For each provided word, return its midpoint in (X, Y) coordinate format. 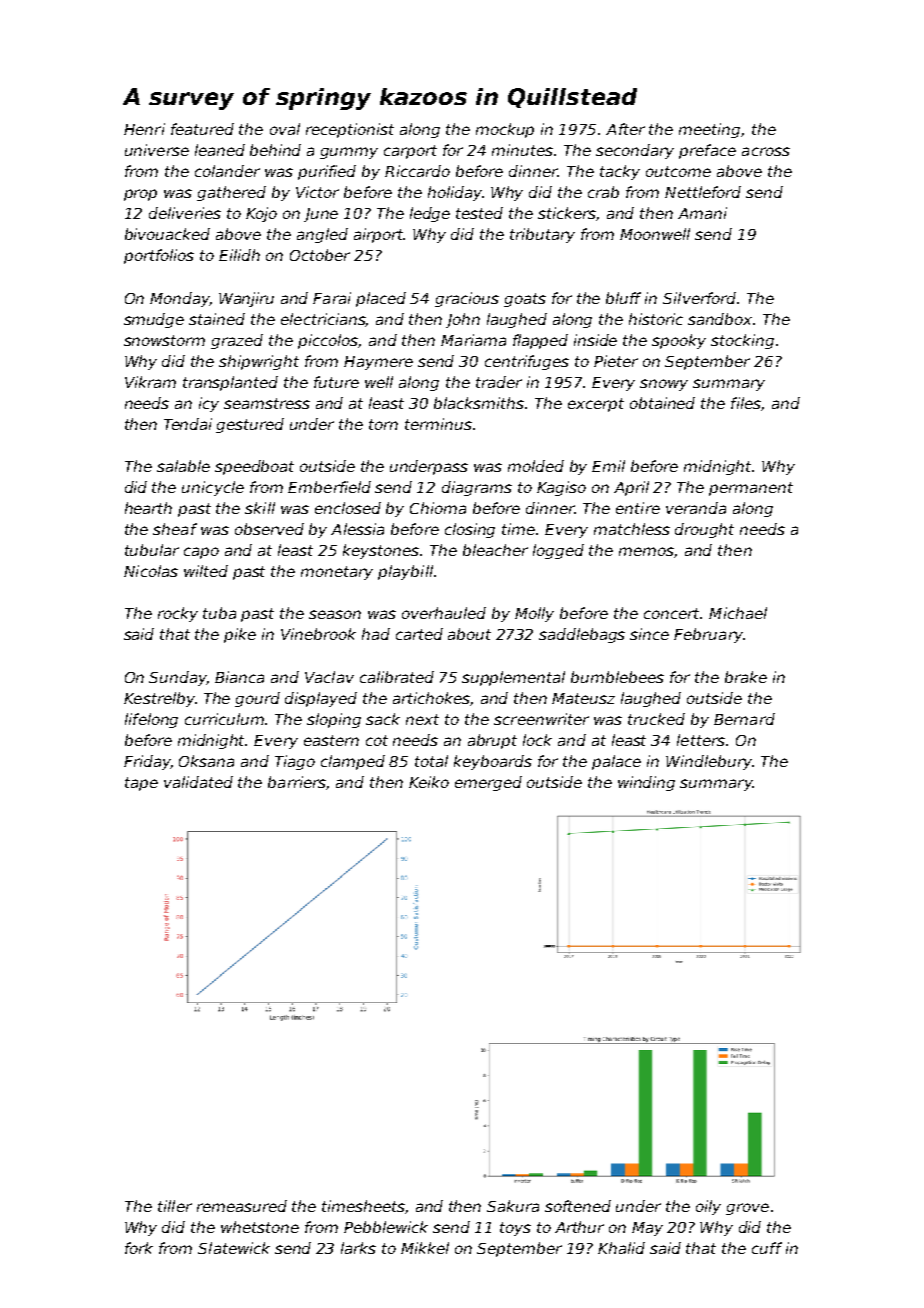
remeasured (242, 1206)
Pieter (616, 361)
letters (701, 740)
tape (141, 784)
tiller (175, 1206)
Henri (144, 129)
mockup (505, 130)
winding (646, 783)
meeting (709, 130)
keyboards (493, 762)
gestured (250, 425)
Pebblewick (386, 1227)
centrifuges (527, 362)
